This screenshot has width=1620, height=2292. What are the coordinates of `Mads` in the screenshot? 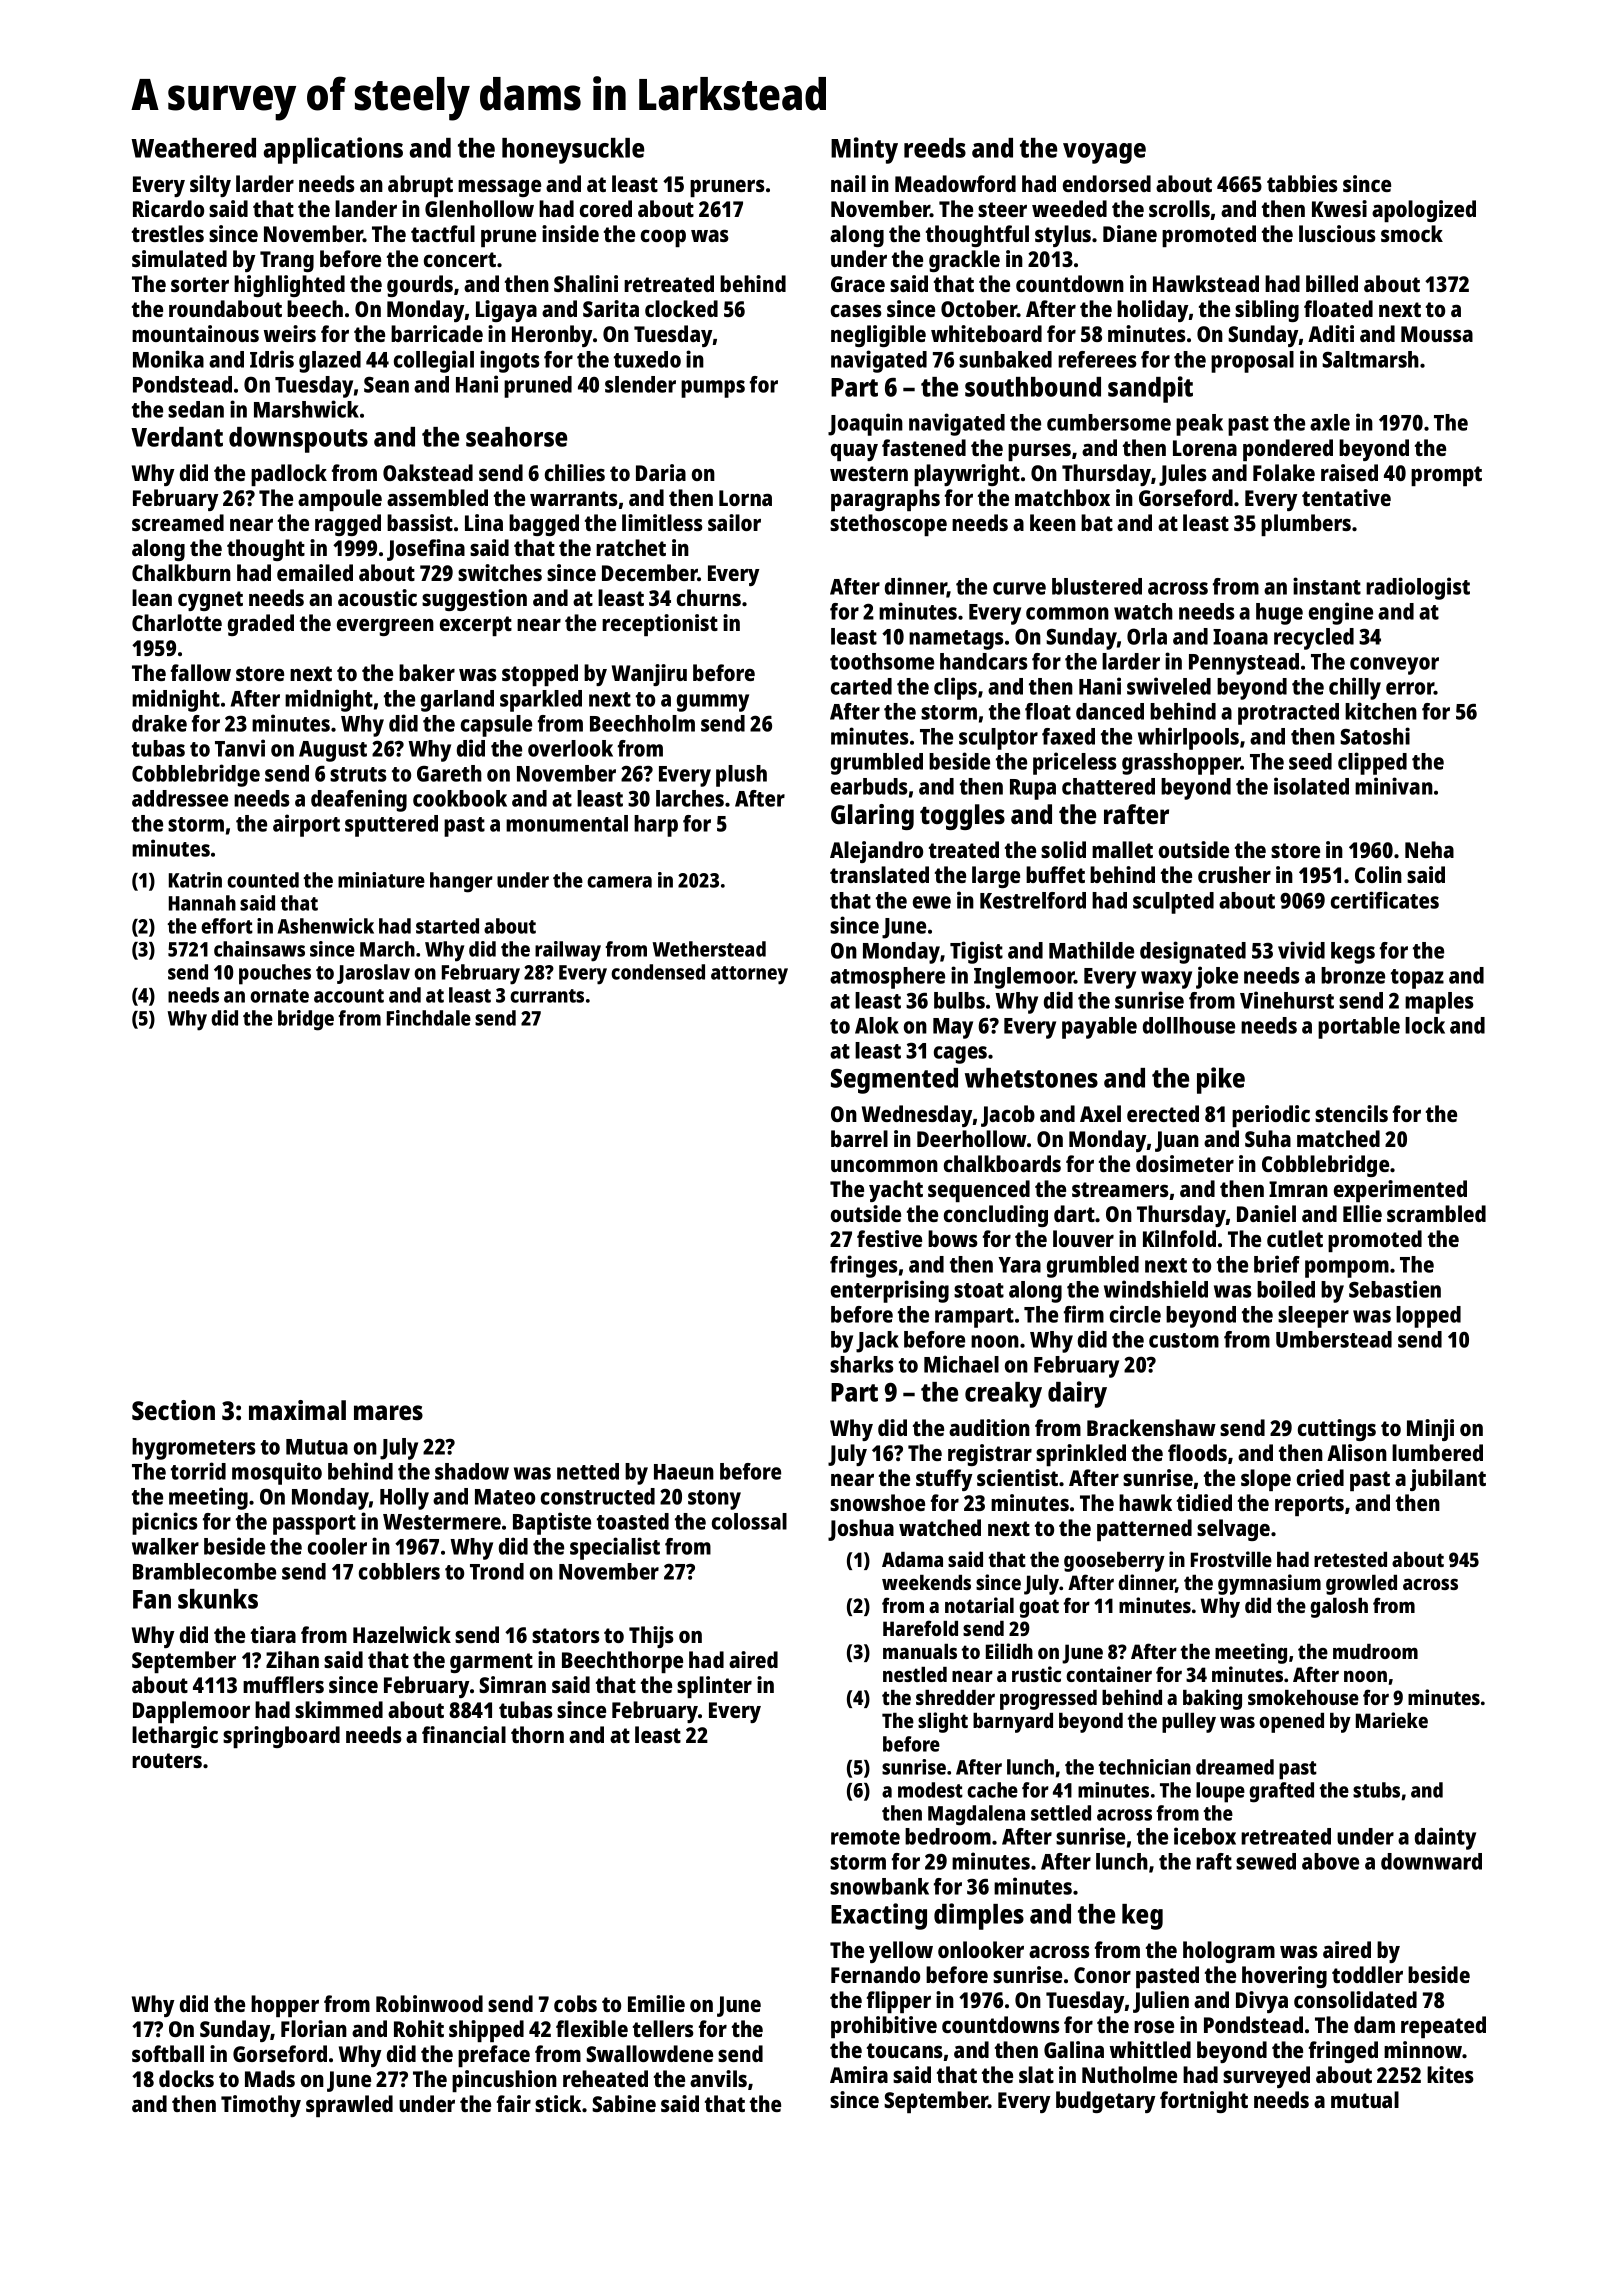 It's located at (270, 2078).
